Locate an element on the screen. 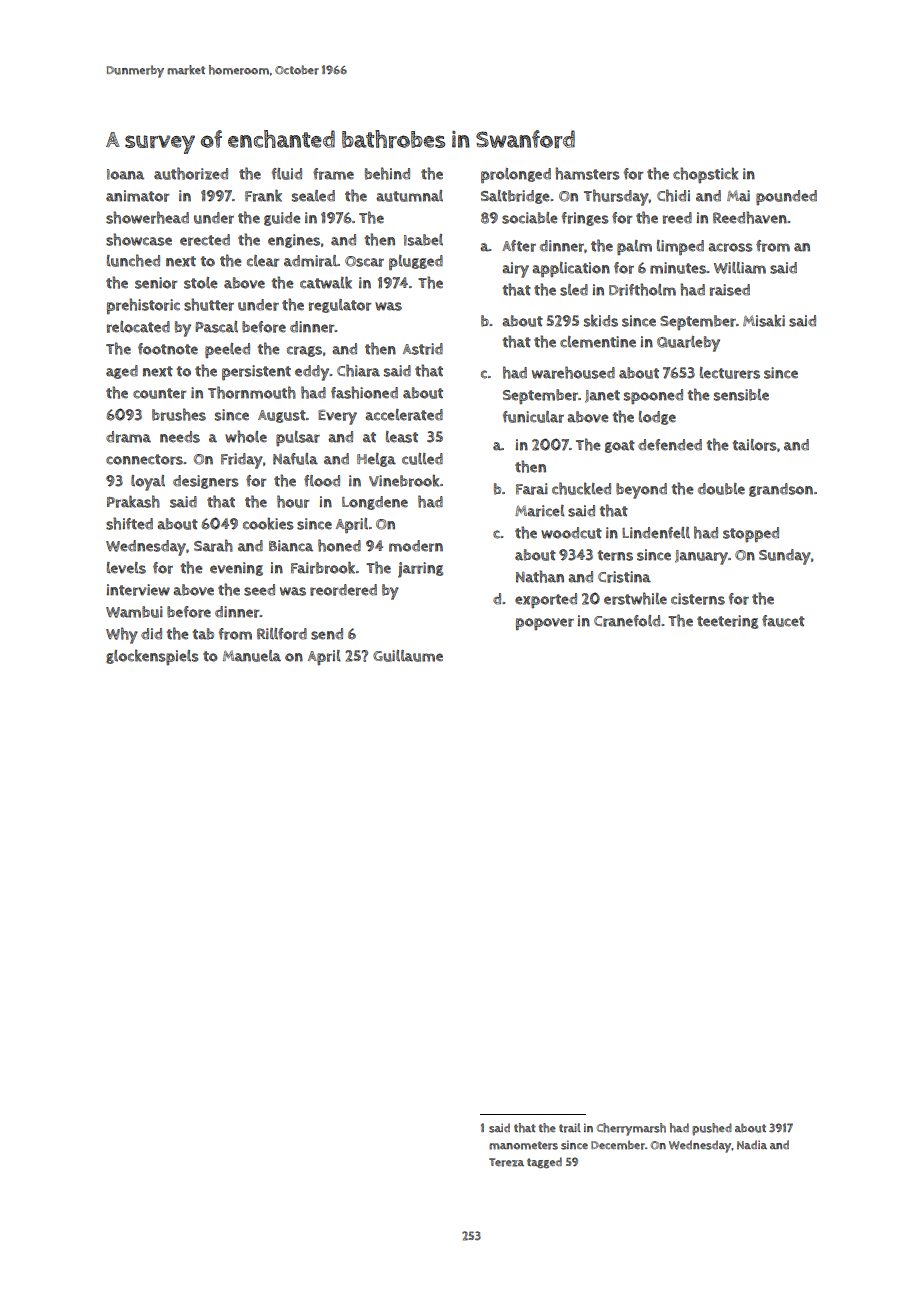 The width and height of the screenshot is (924, 1314). chopstick is located at coordinates (705, 175).
